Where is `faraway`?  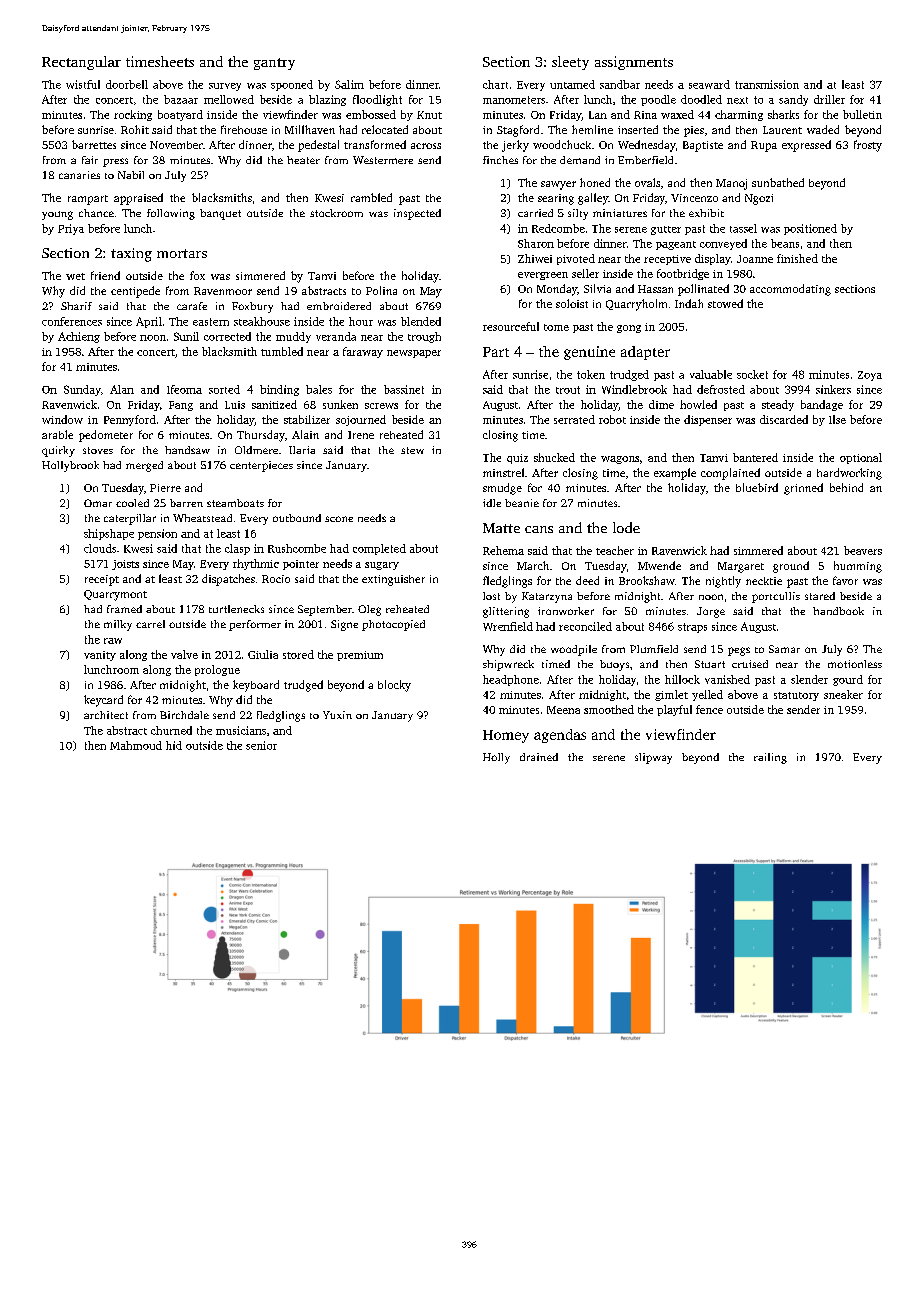
faraway is located at coordinates (363, 352).
